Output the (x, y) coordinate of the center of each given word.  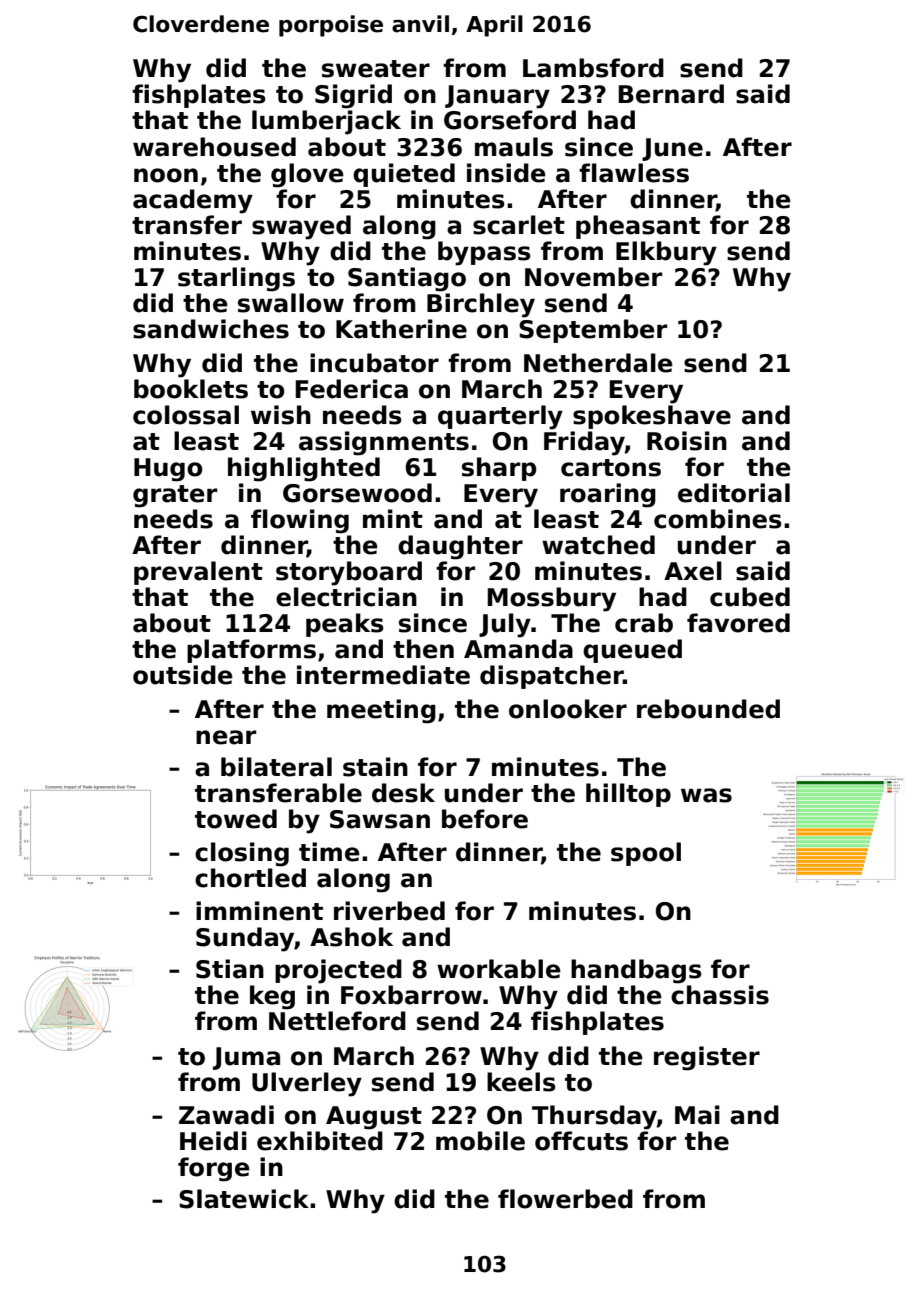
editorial (734, 493)
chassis (720, 995)
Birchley (481, 305)
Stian (230, 969)
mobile (480, 1141)
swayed (301, 227)
